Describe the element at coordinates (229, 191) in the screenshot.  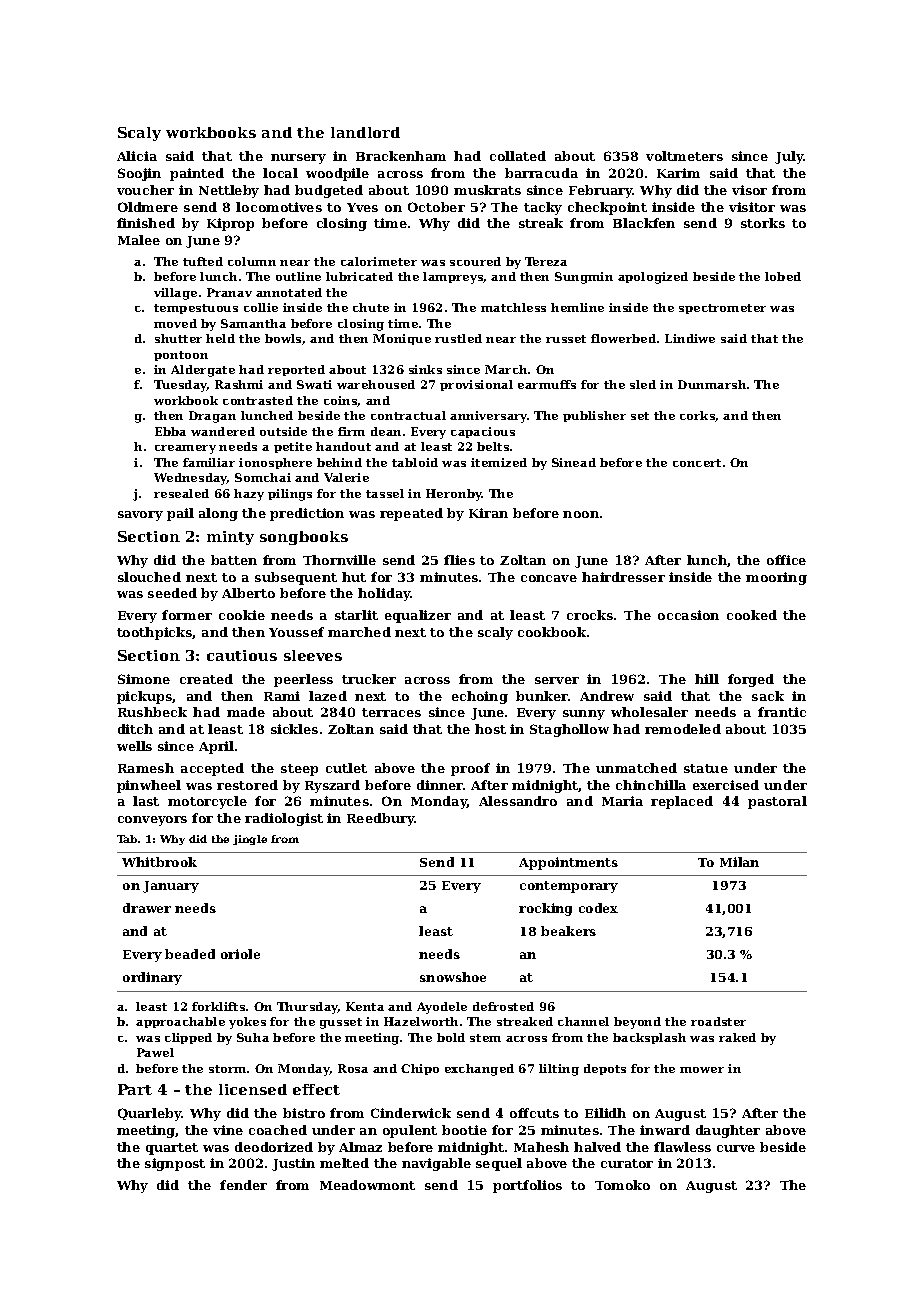
I see `Nettleby` at that location.
